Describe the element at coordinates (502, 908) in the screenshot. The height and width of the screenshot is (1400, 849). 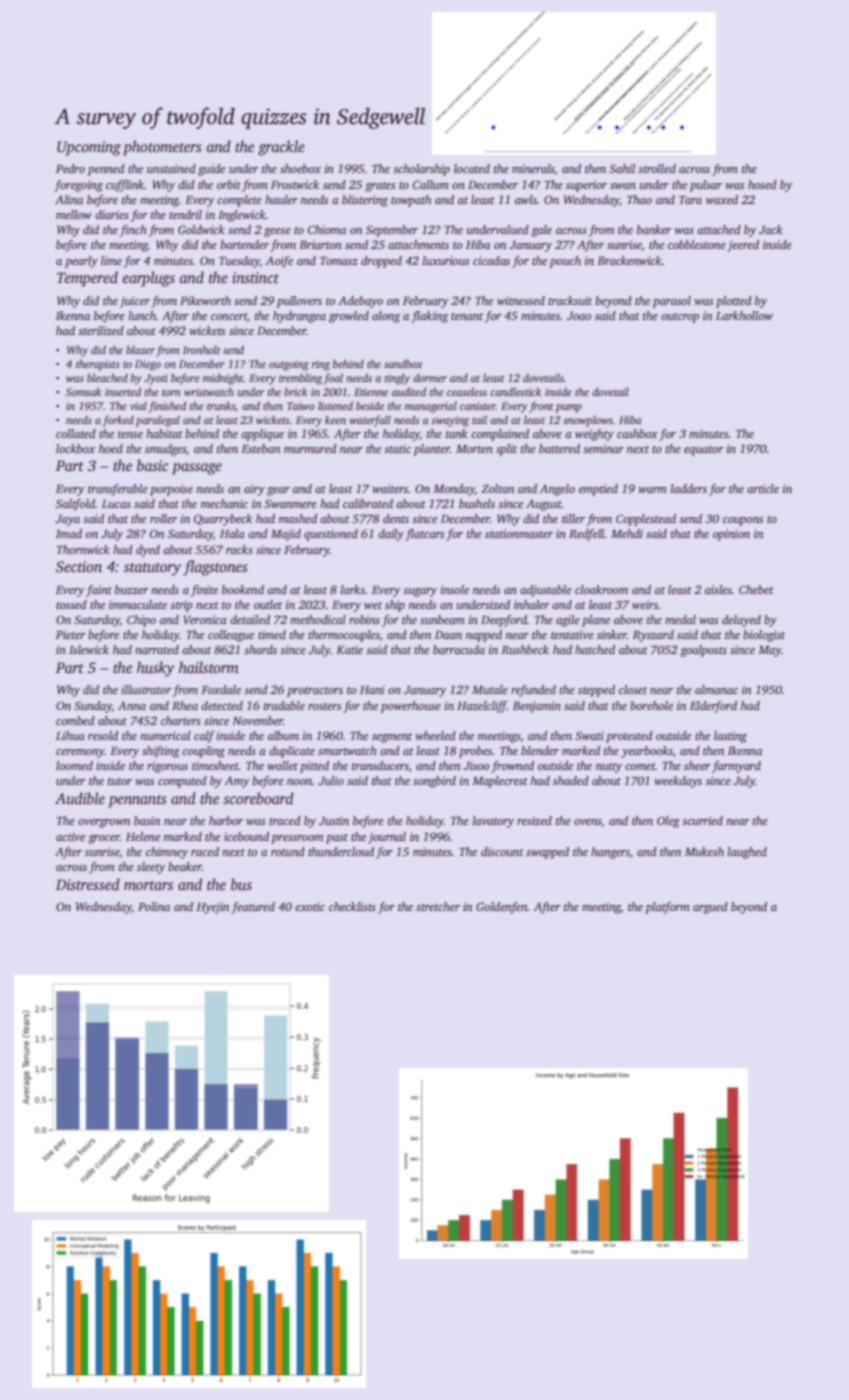
I see `Goldenfen` at that location.
